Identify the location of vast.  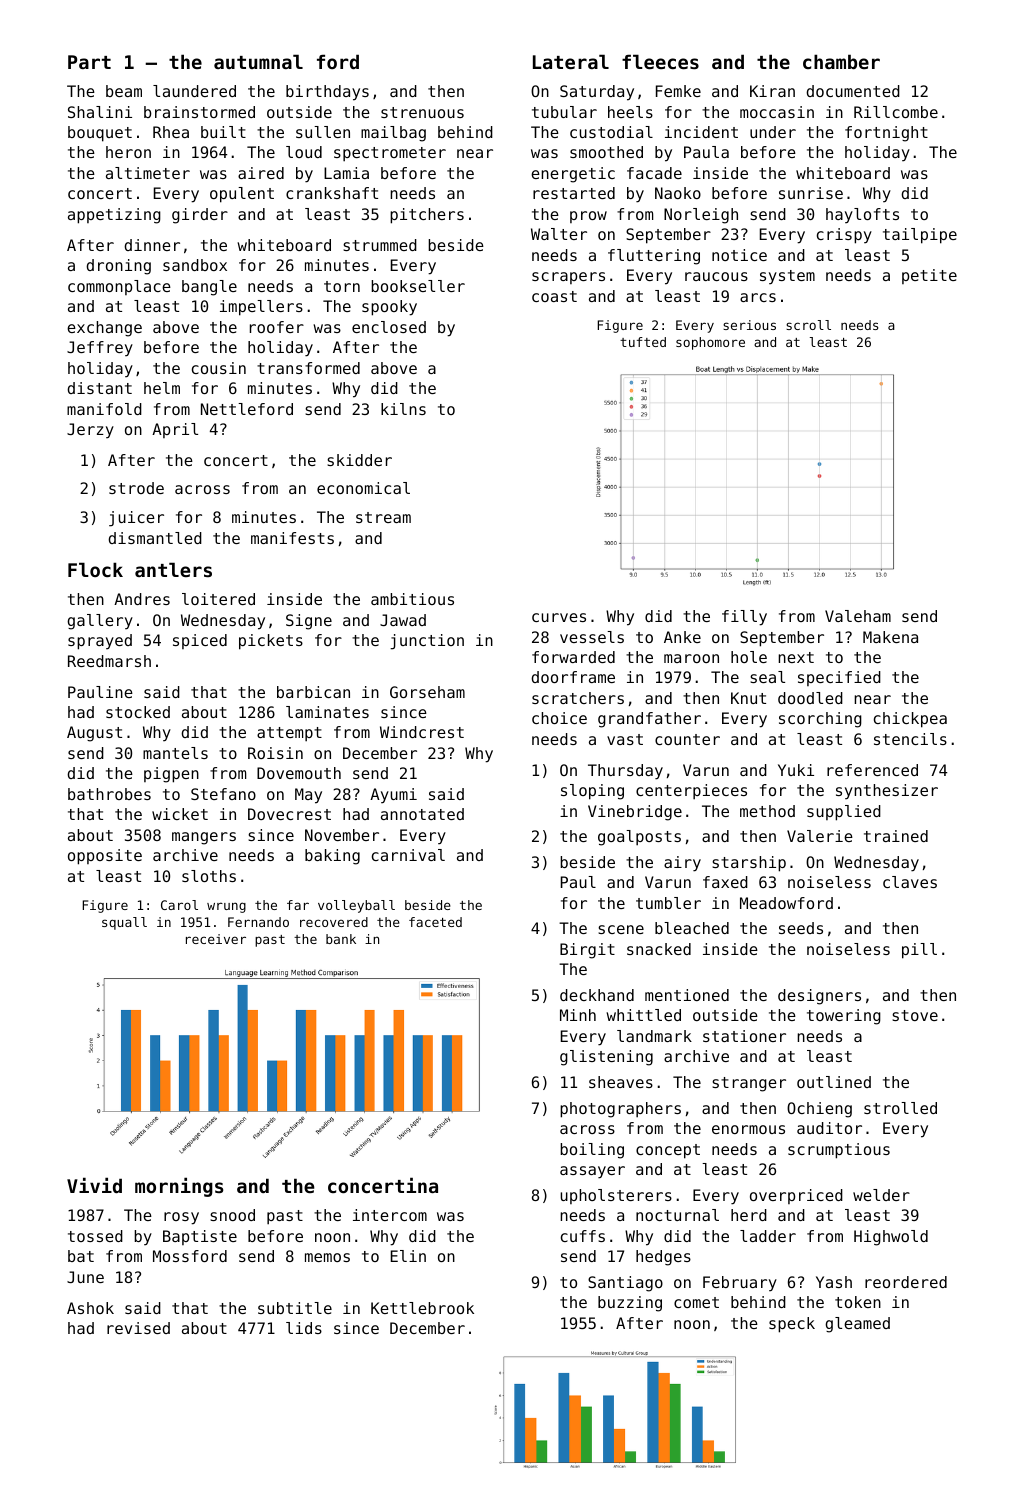
(625, 739).
